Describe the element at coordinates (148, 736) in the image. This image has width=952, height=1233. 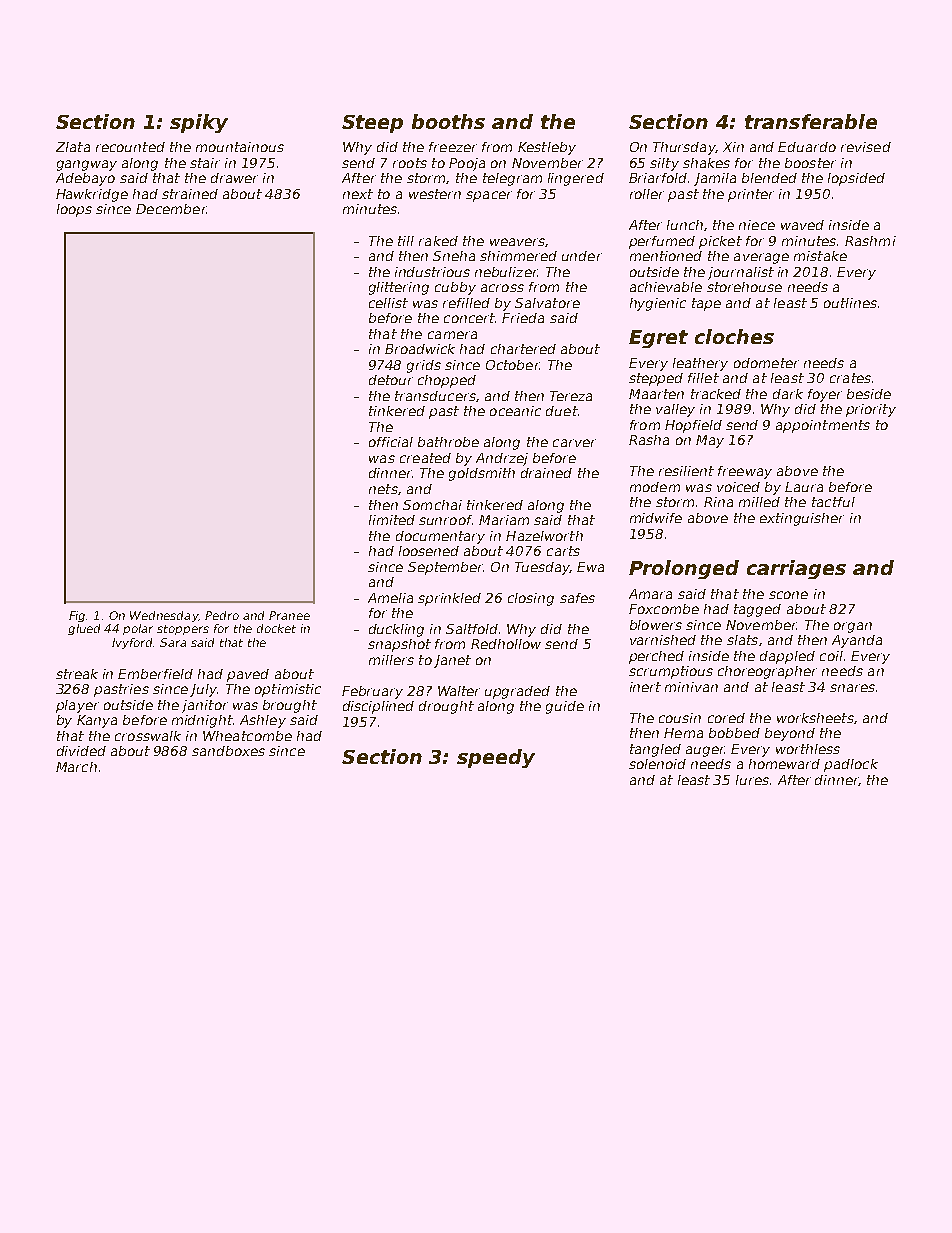
I see `crosswalk` at that location.
